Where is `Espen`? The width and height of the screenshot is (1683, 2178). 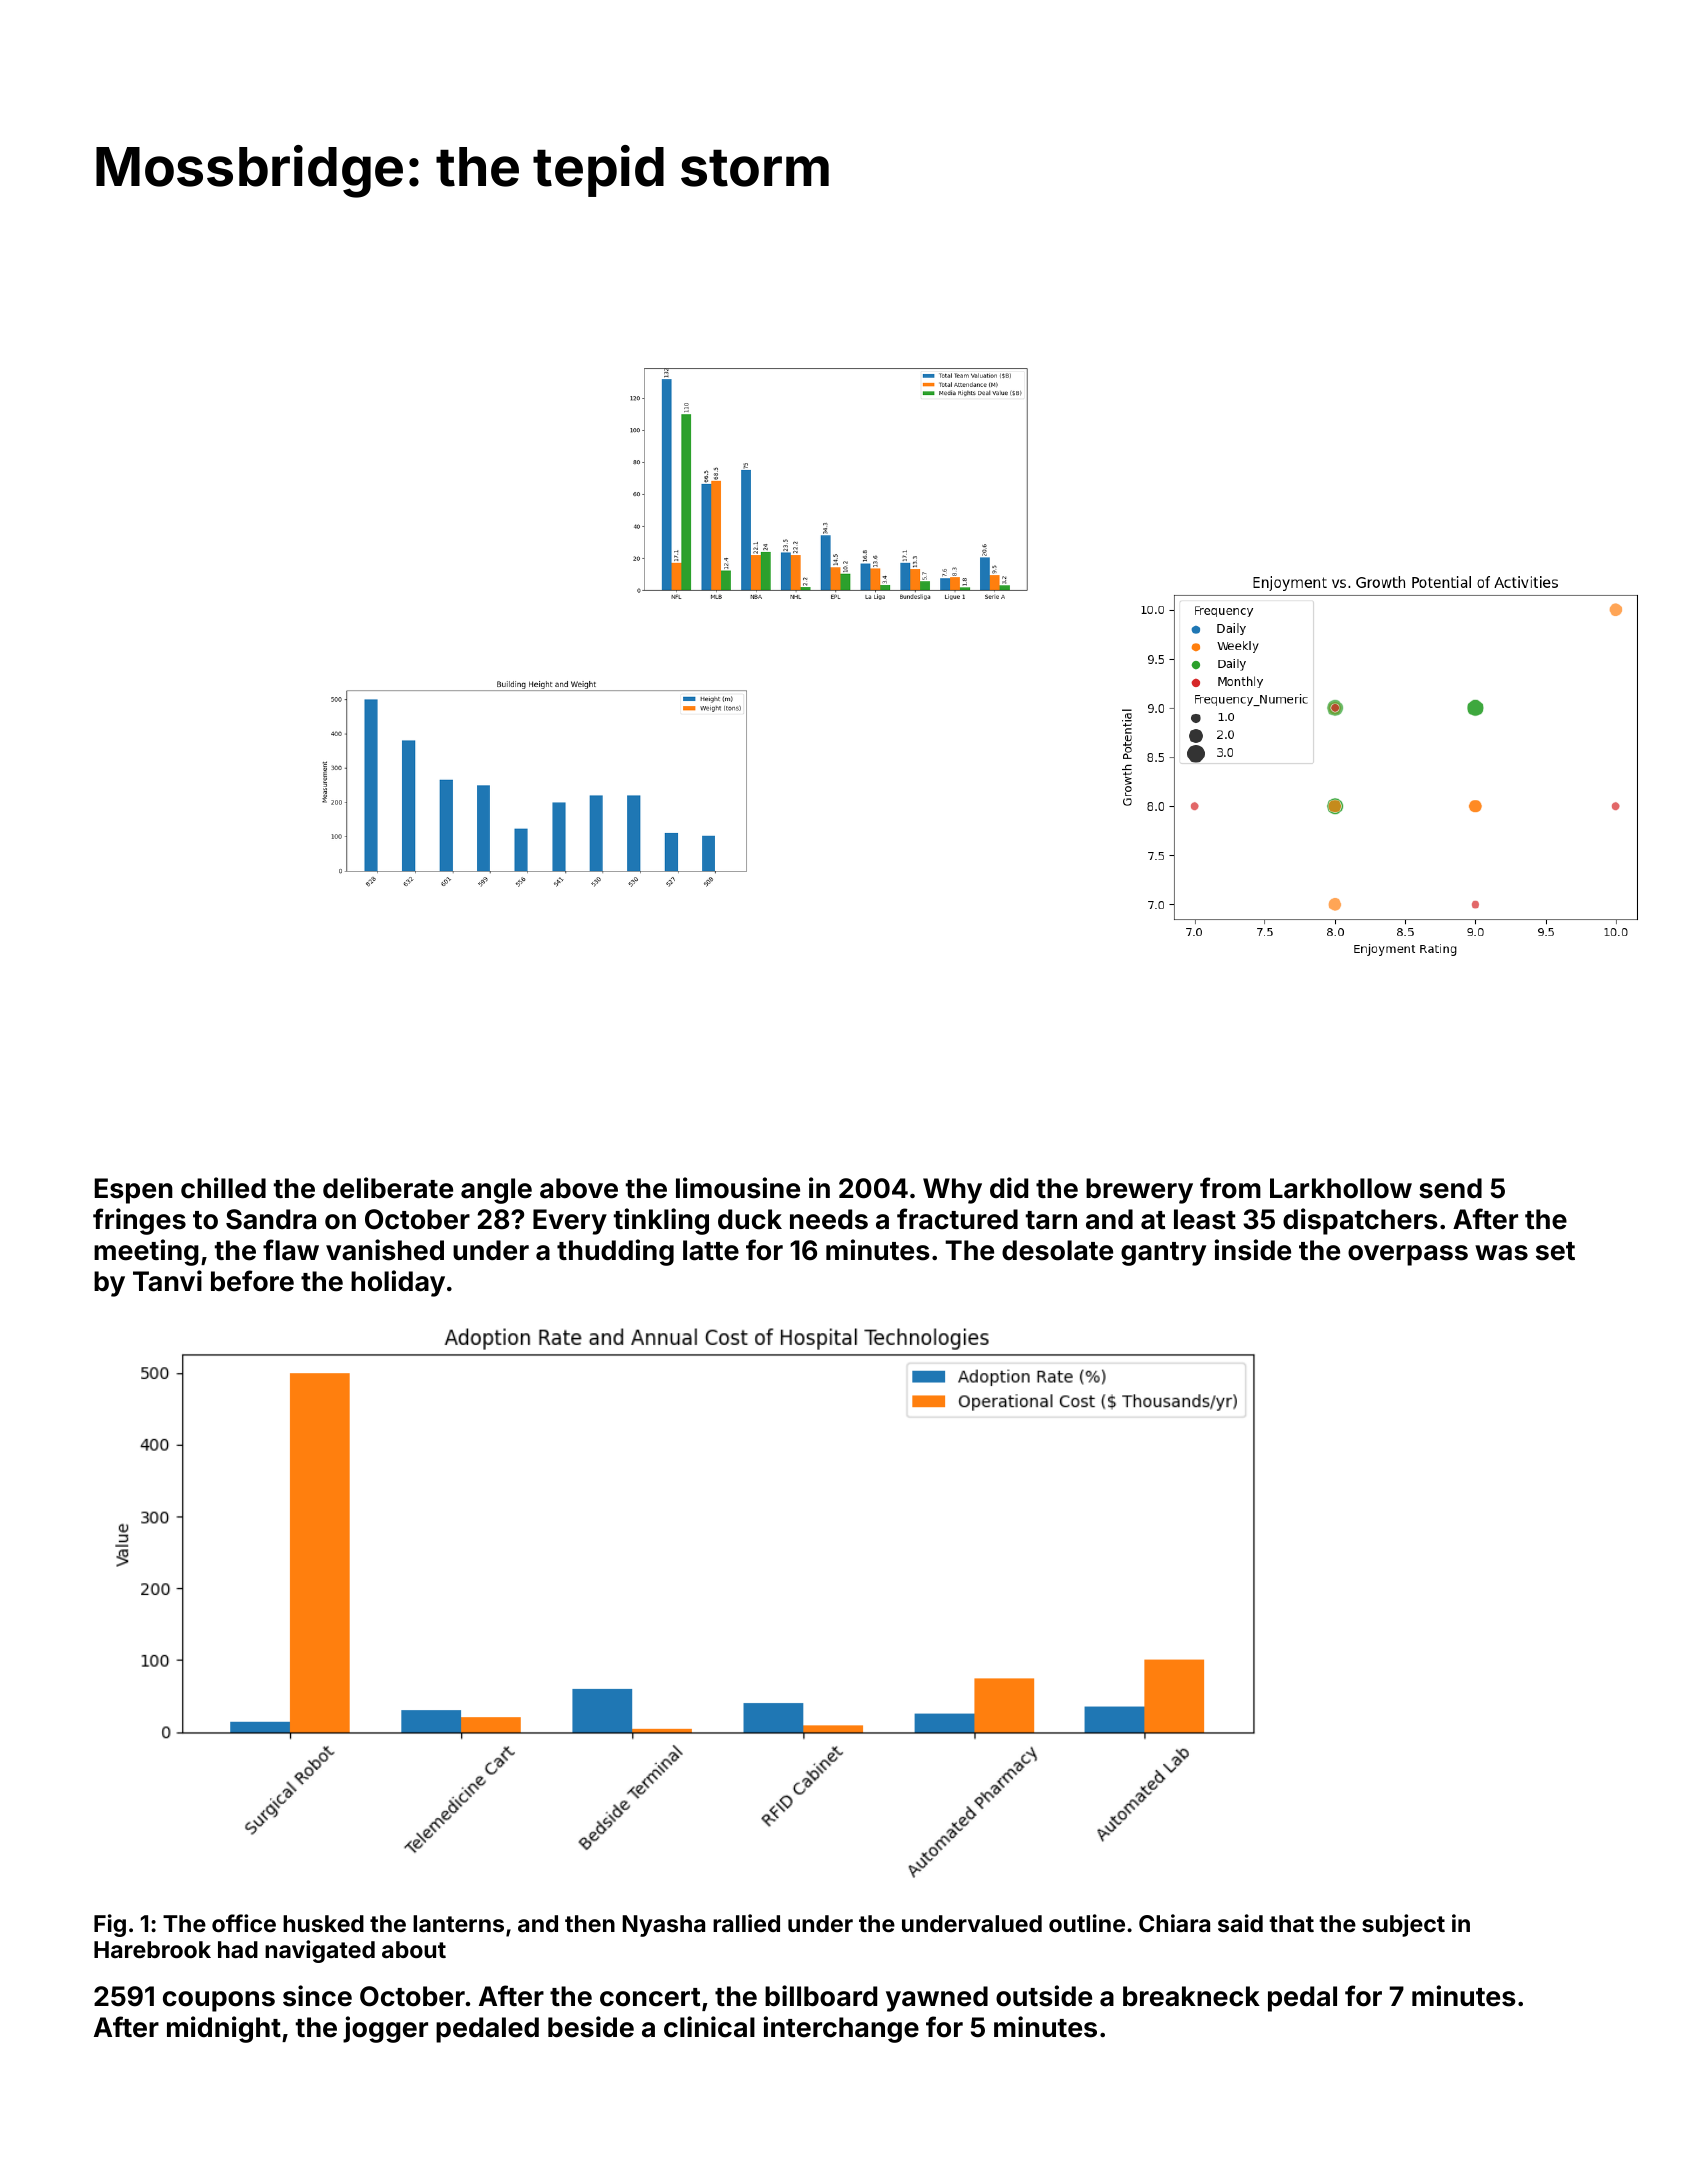
Espen is located at coordinates (134, 1191).
